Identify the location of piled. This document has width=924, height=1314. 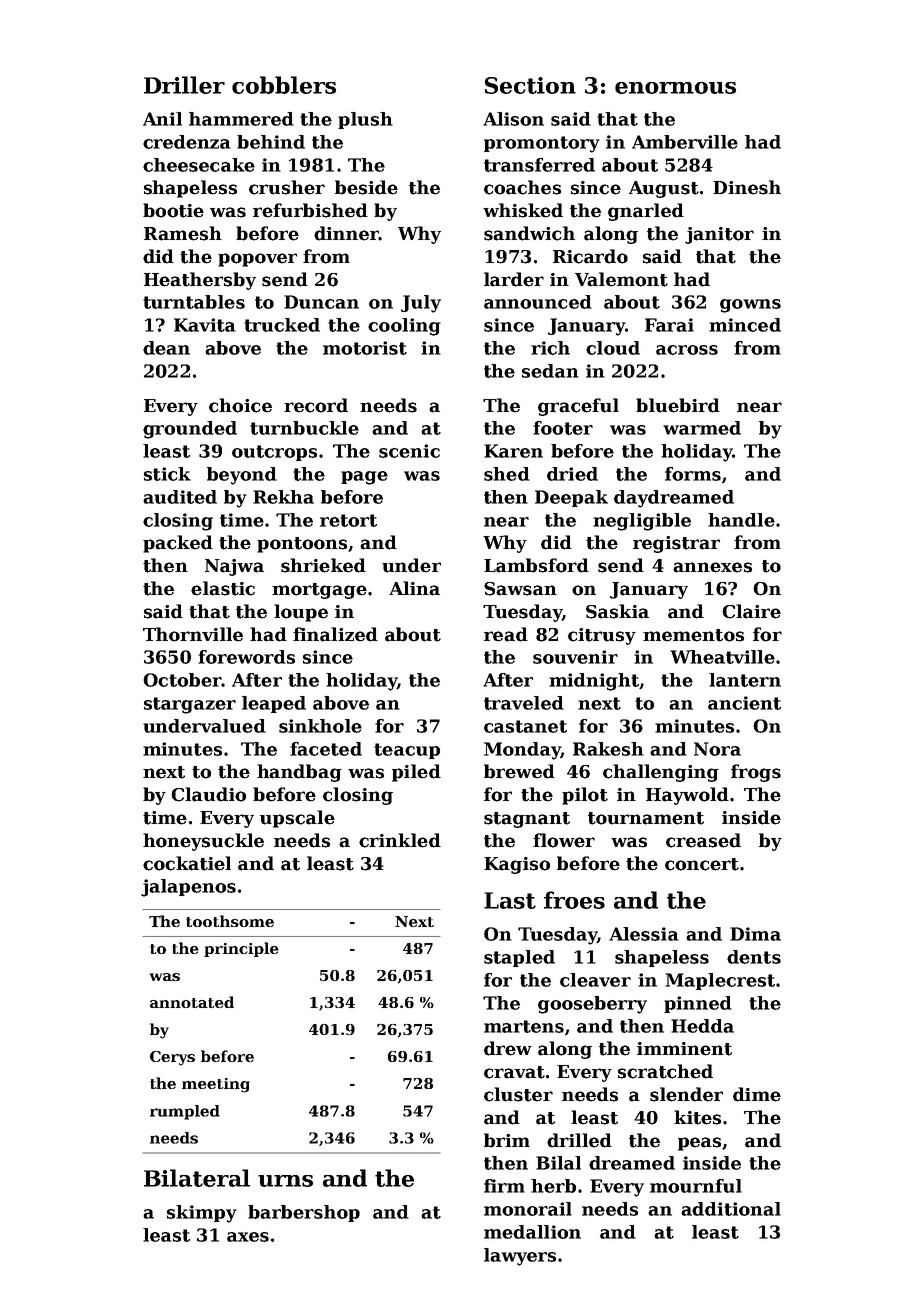
(416, 773).
